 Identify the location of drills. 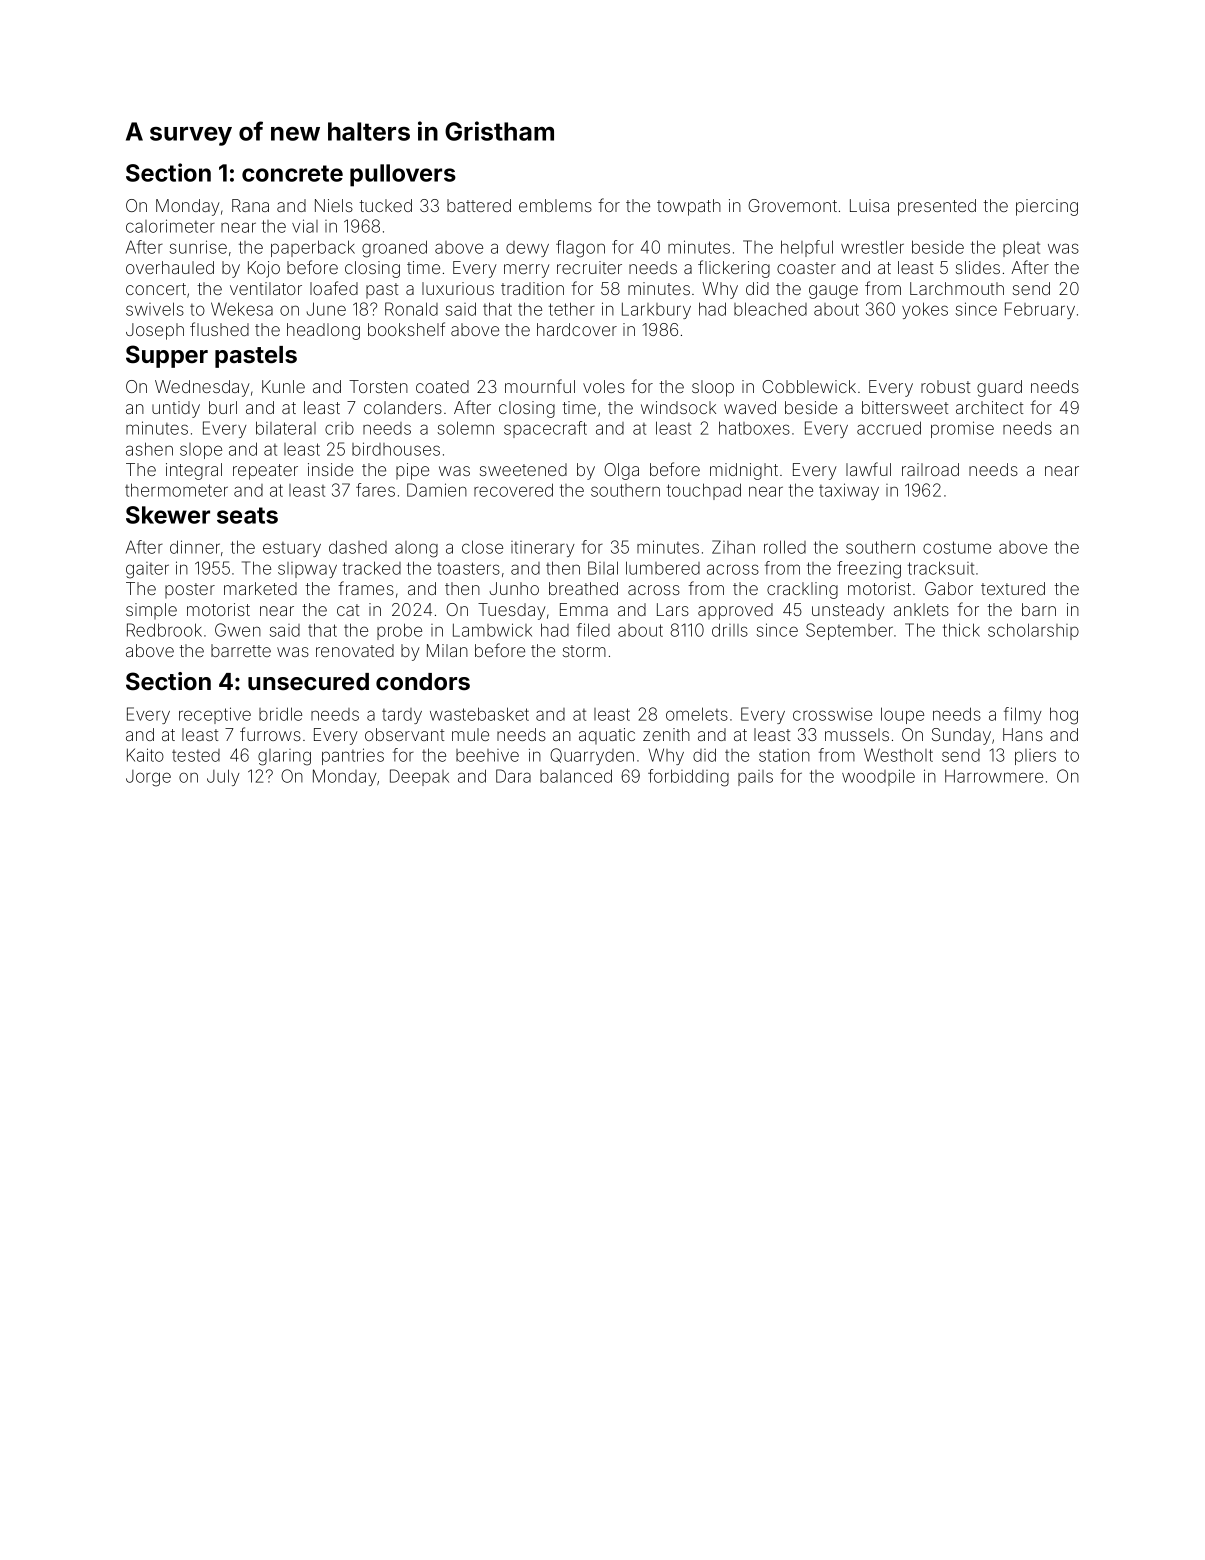
(730, 630).
